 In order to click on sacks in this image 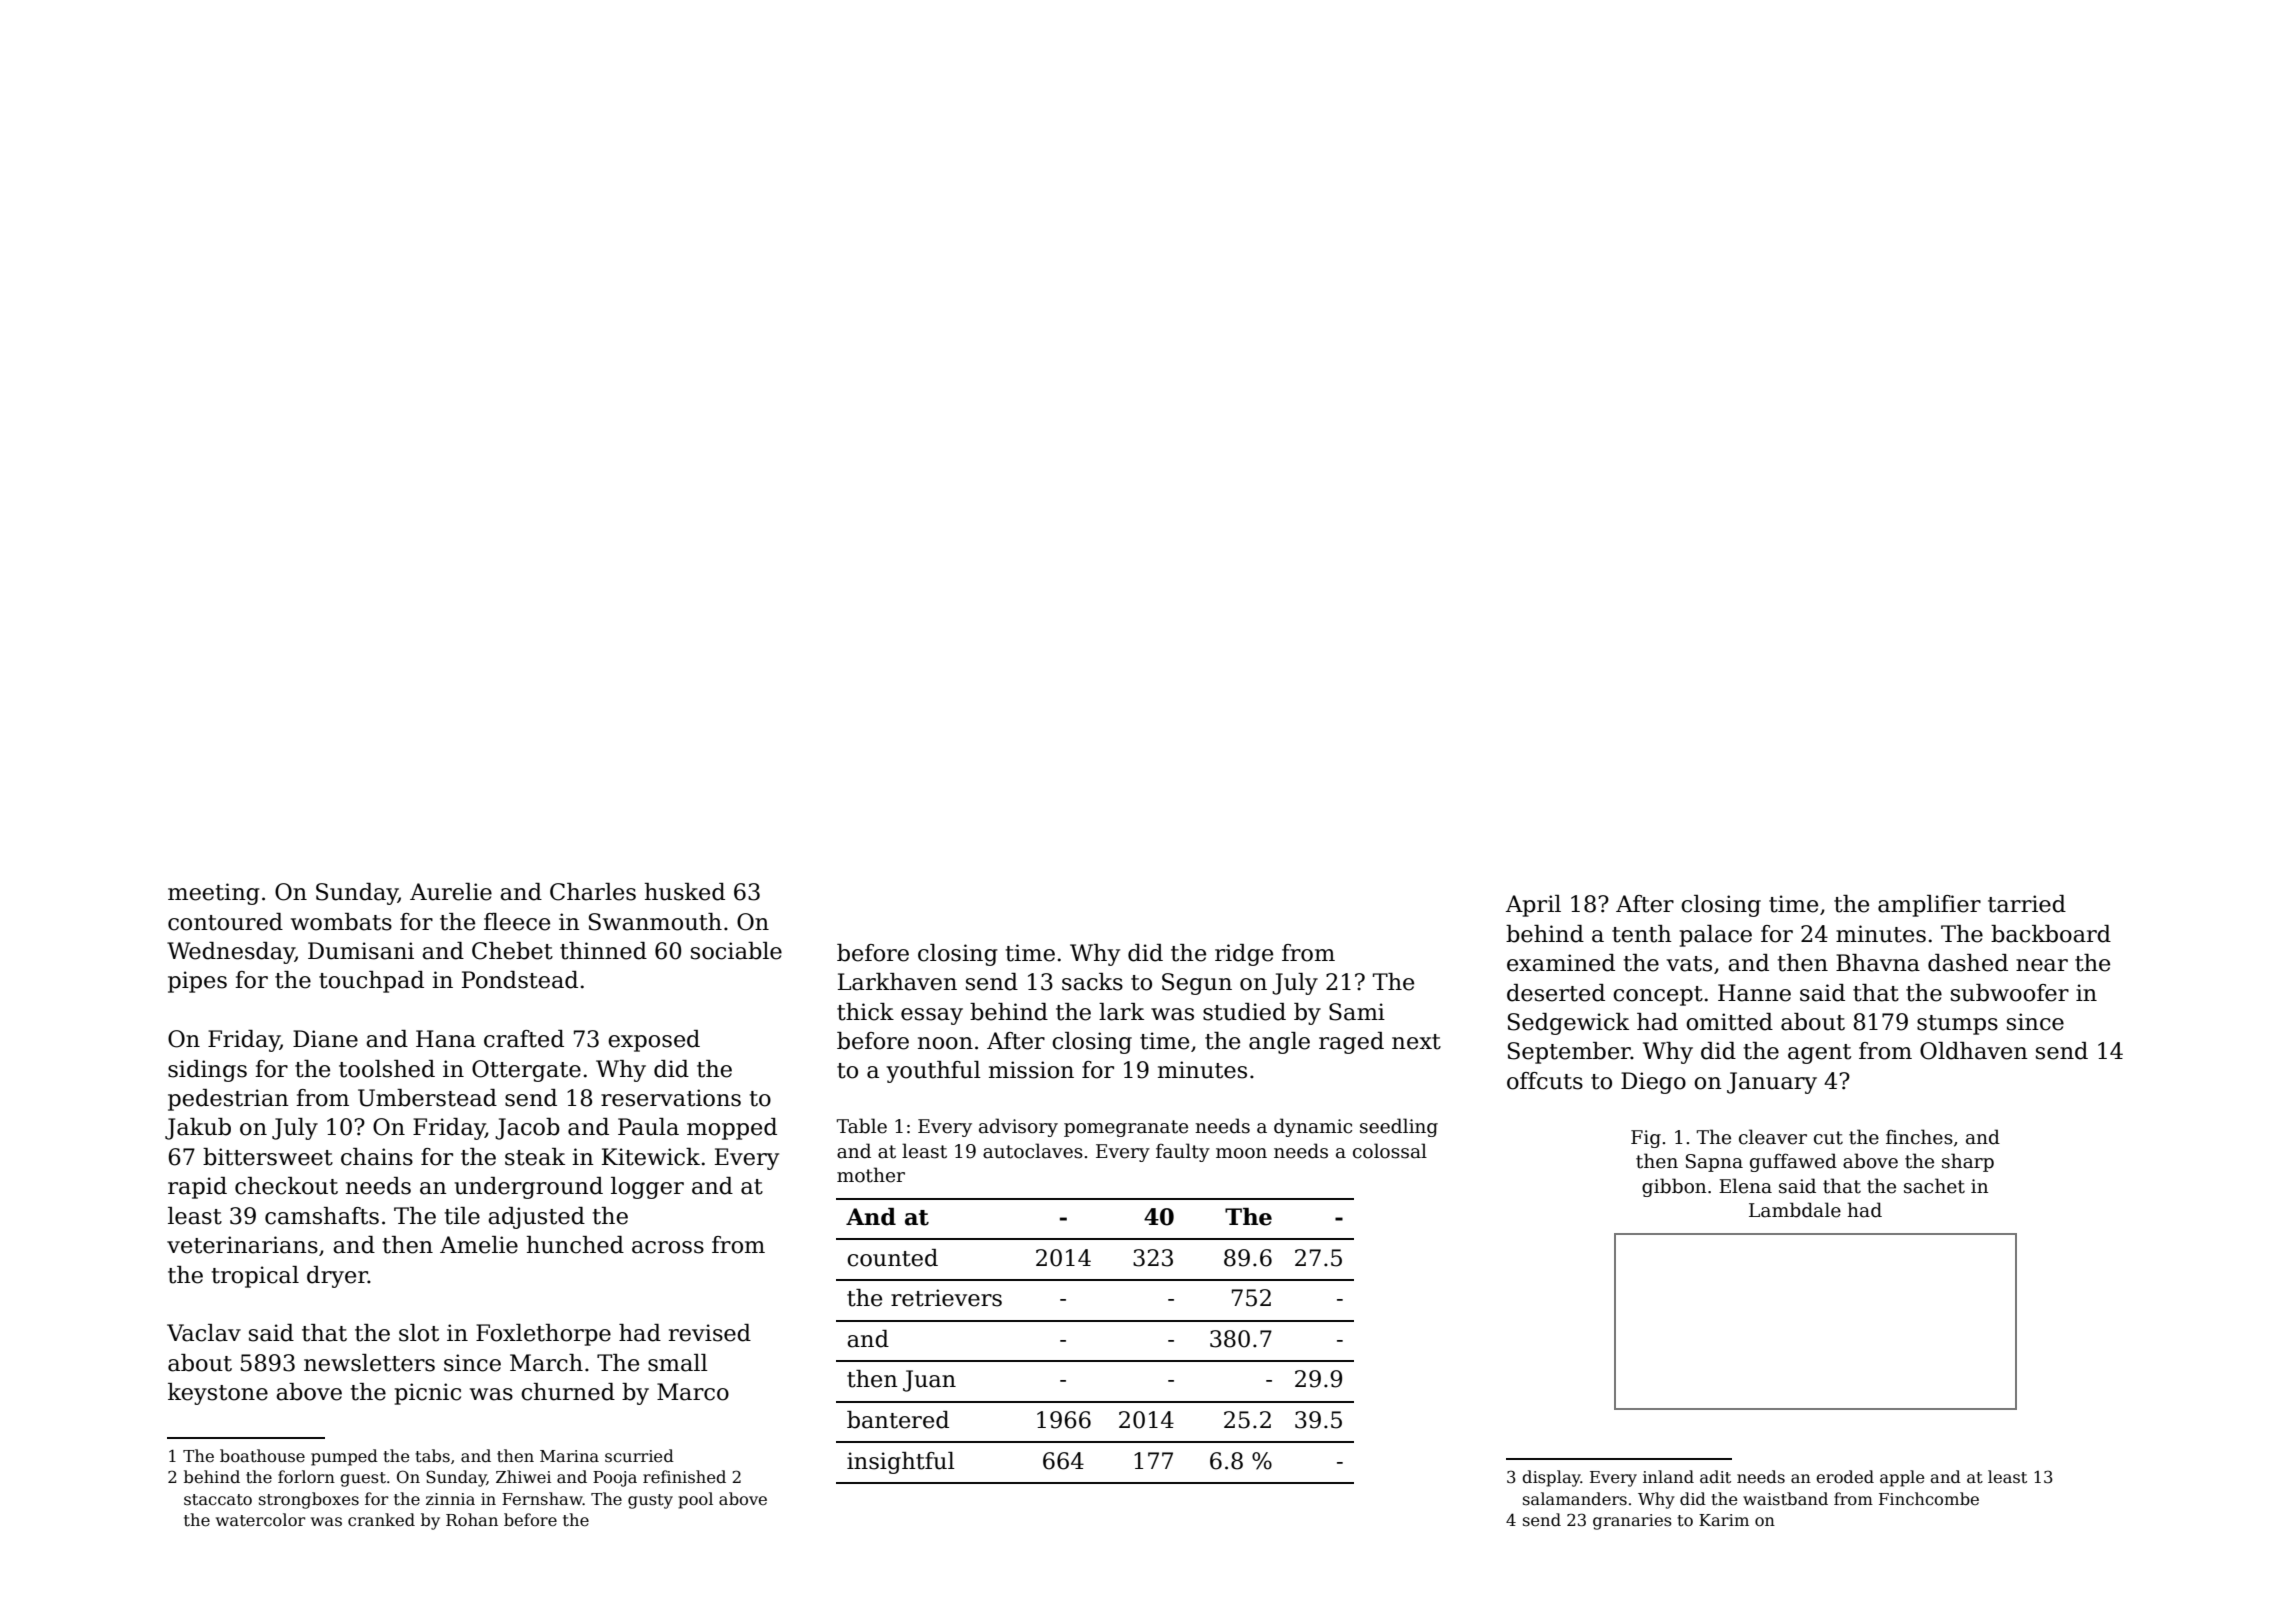, I will do `click(1092, 982)`.
